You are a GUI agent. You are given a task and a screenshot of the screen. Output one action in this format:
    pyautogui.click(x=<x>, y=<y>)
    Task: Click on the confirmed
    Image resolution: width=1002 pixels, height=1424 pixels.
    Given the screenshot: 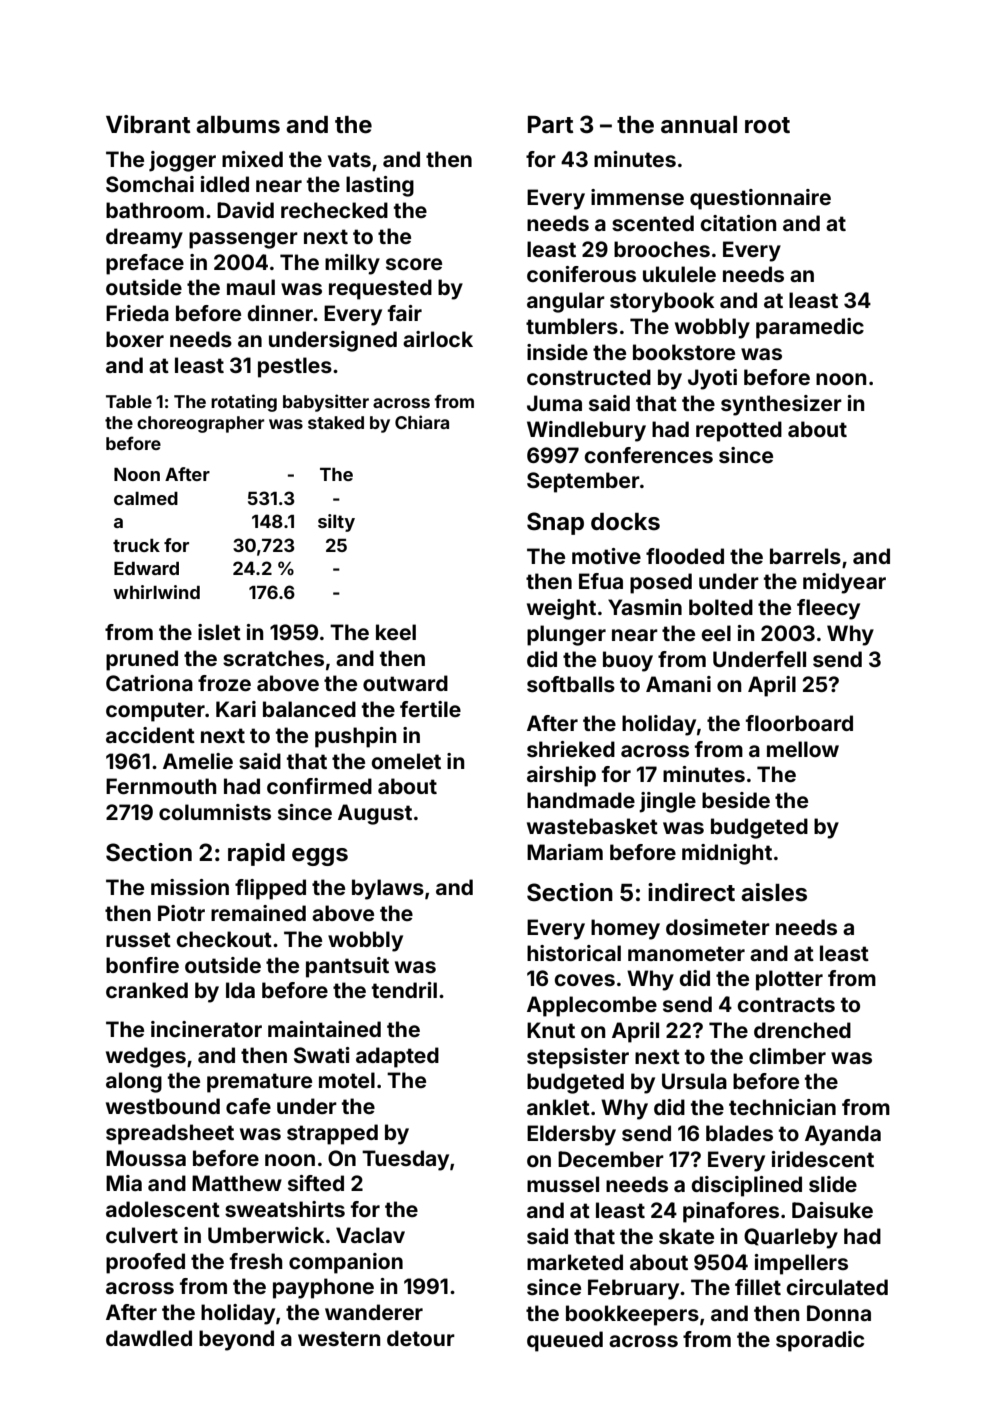 What is the action you would take?
    pyautogui.click(x=319, y=786)
